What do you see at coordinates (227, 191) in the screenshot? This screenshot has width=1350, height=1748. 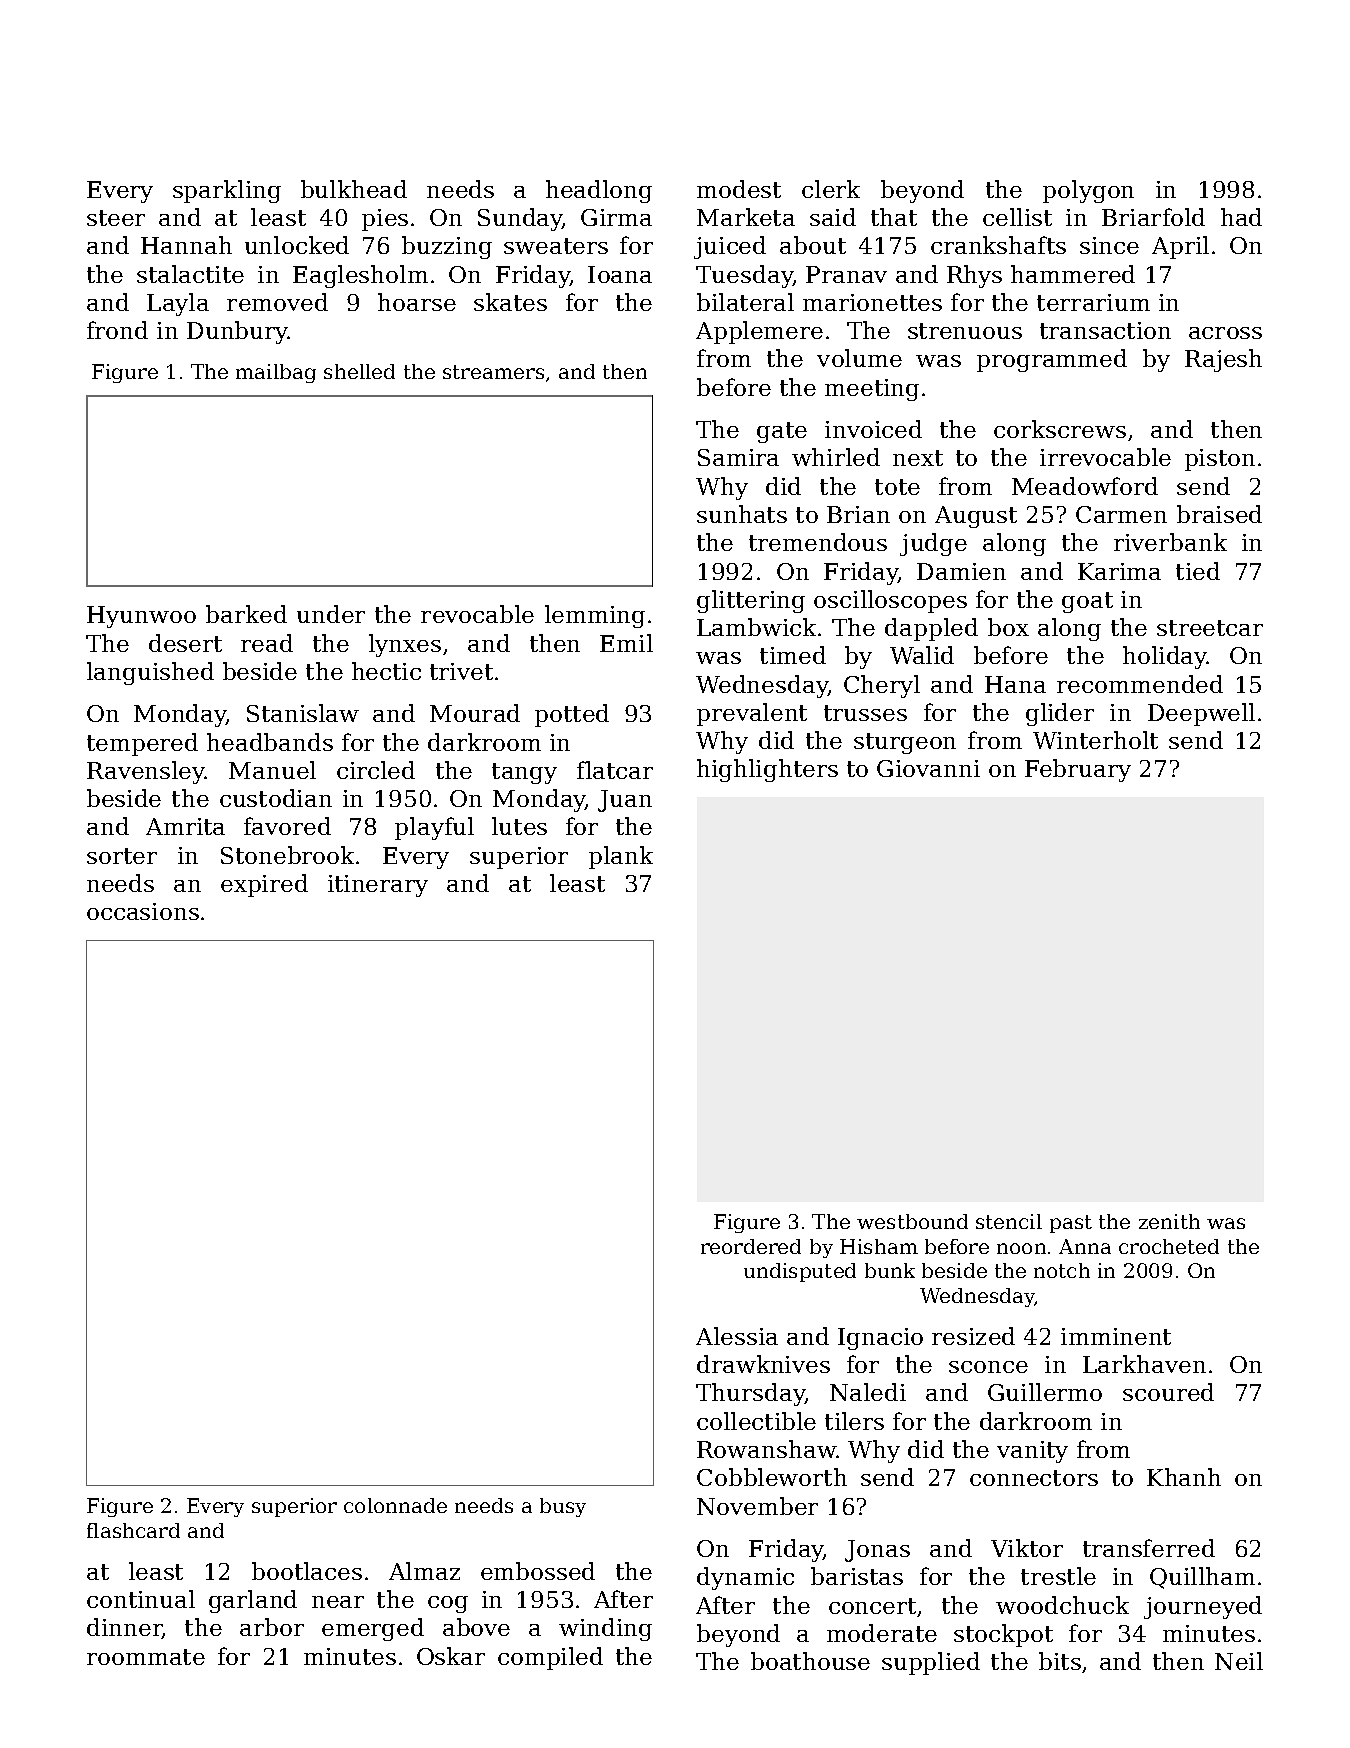 I see `sparkling` at bounding box center [227, 191].
